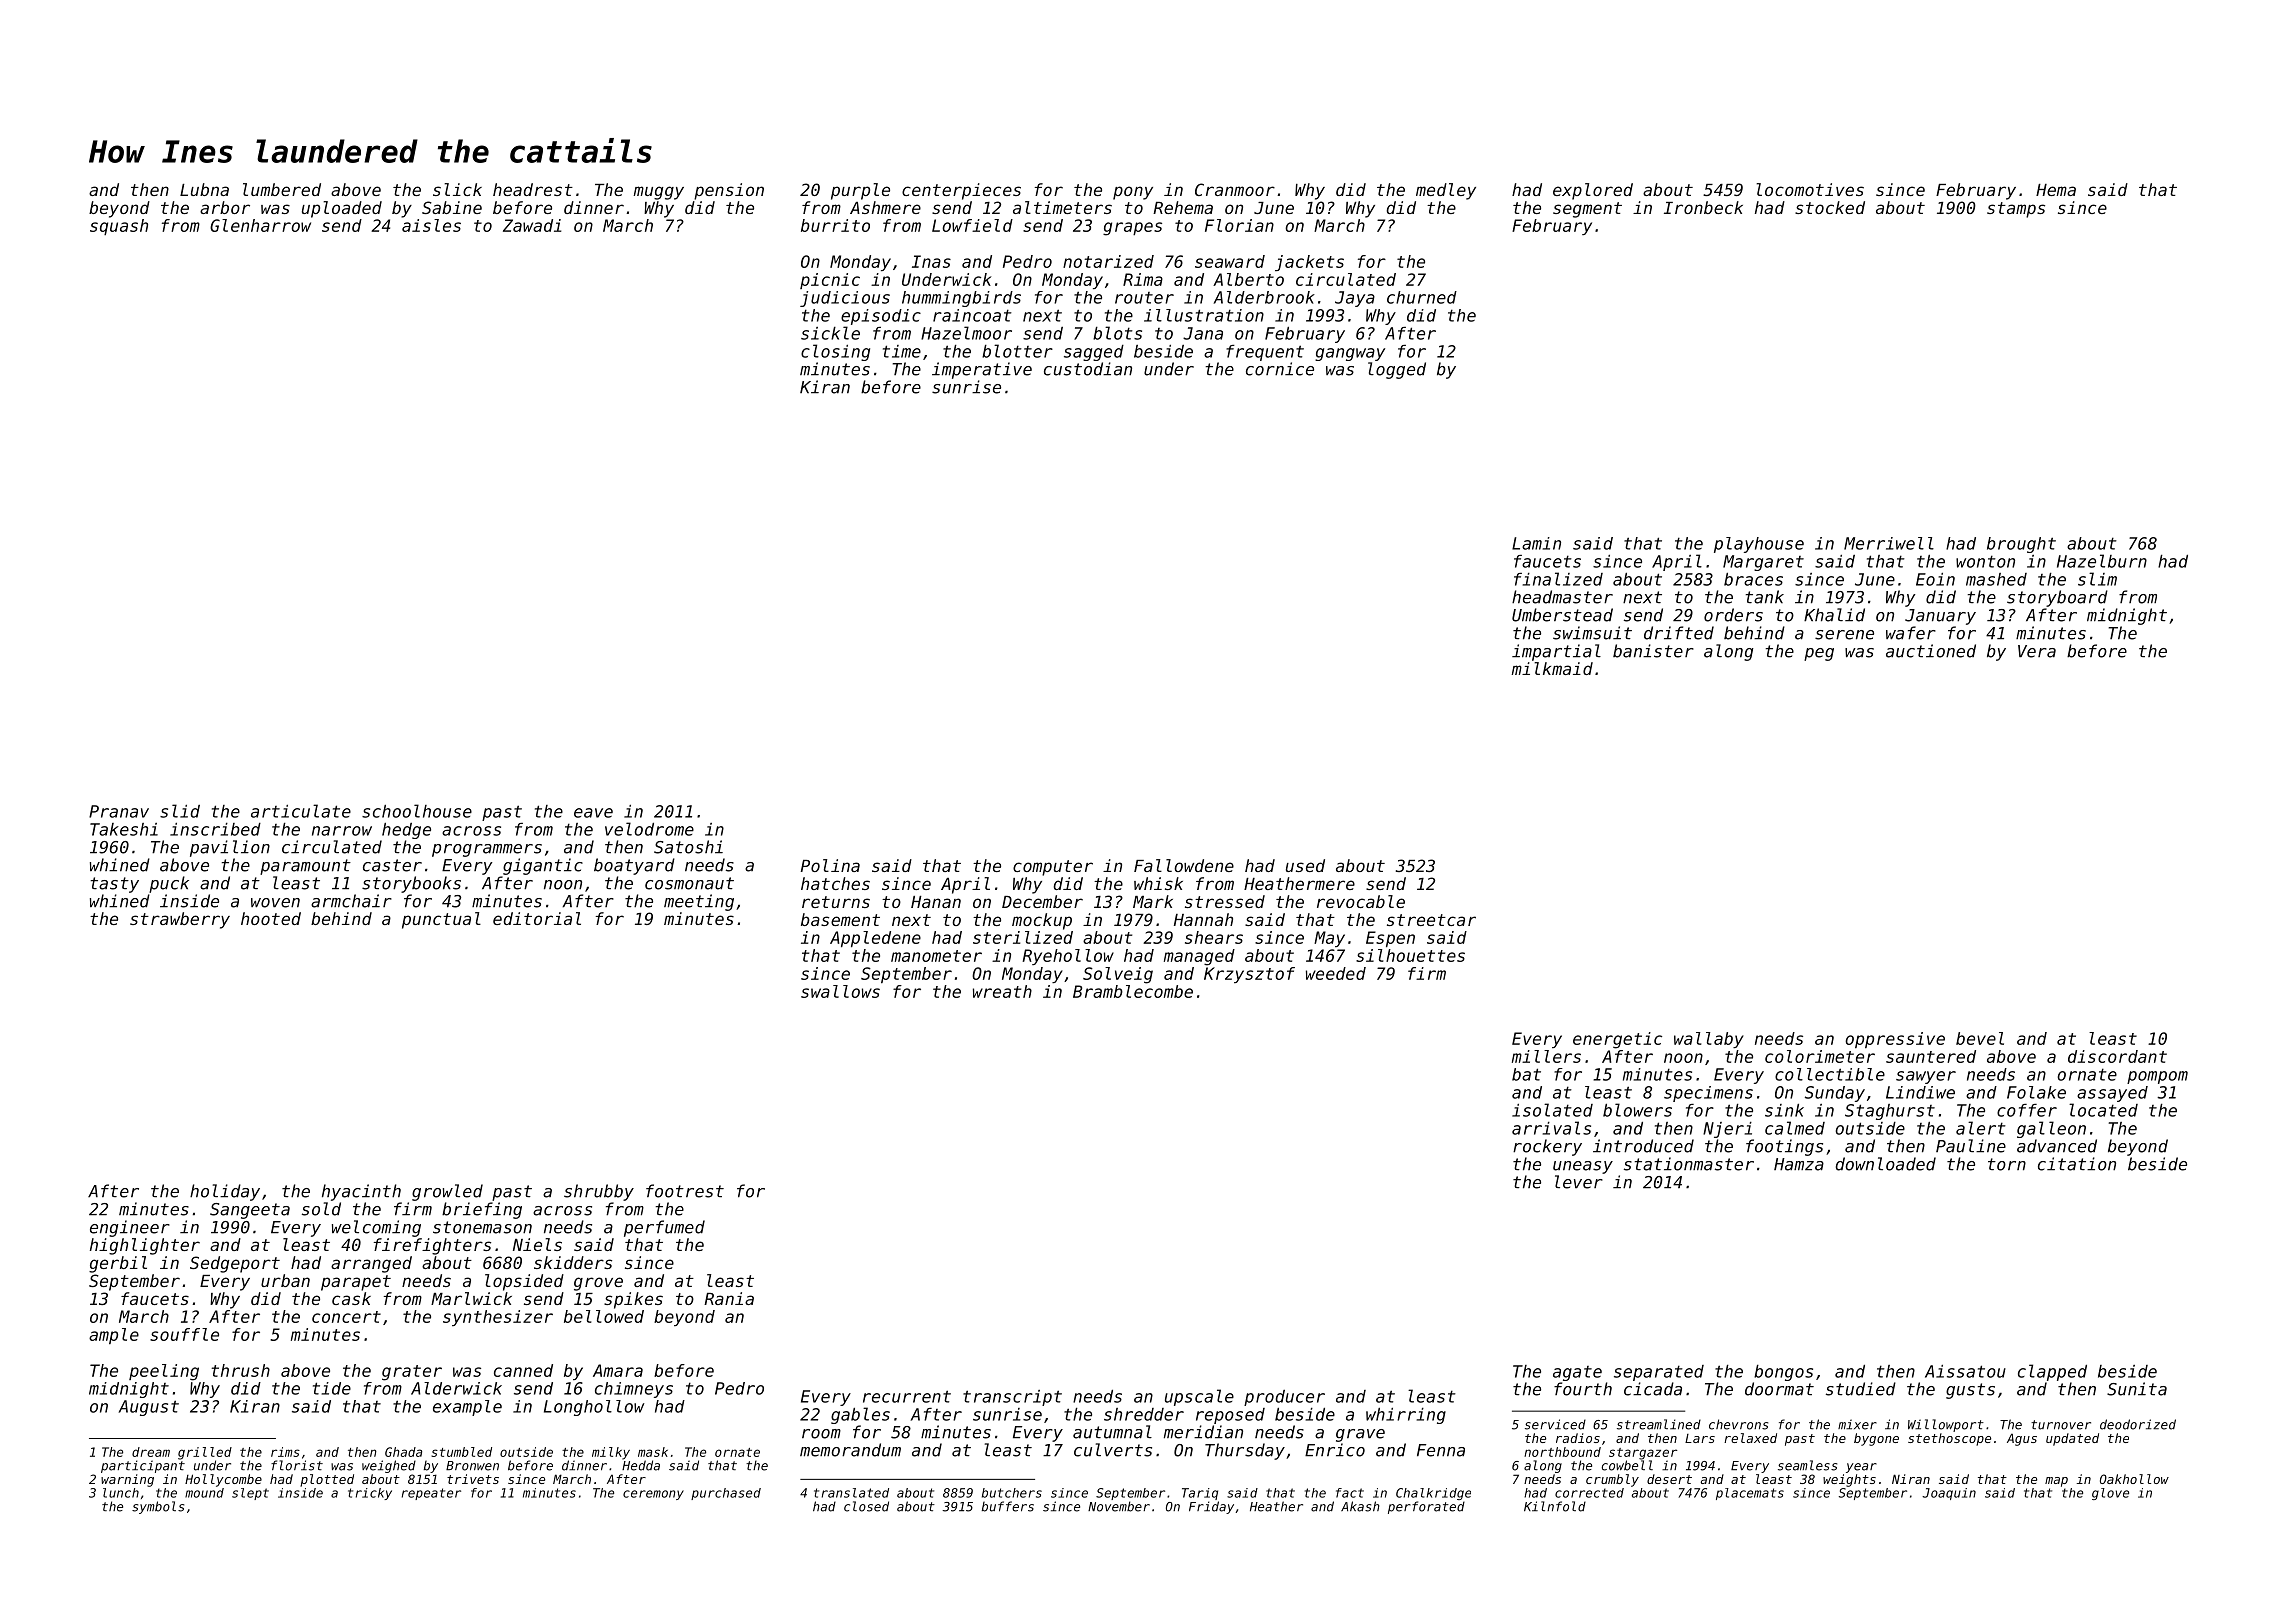 Image resolution: width=2281 pixels, height=1613 pixels. I want to click on raincoat, so click(972, 315).
